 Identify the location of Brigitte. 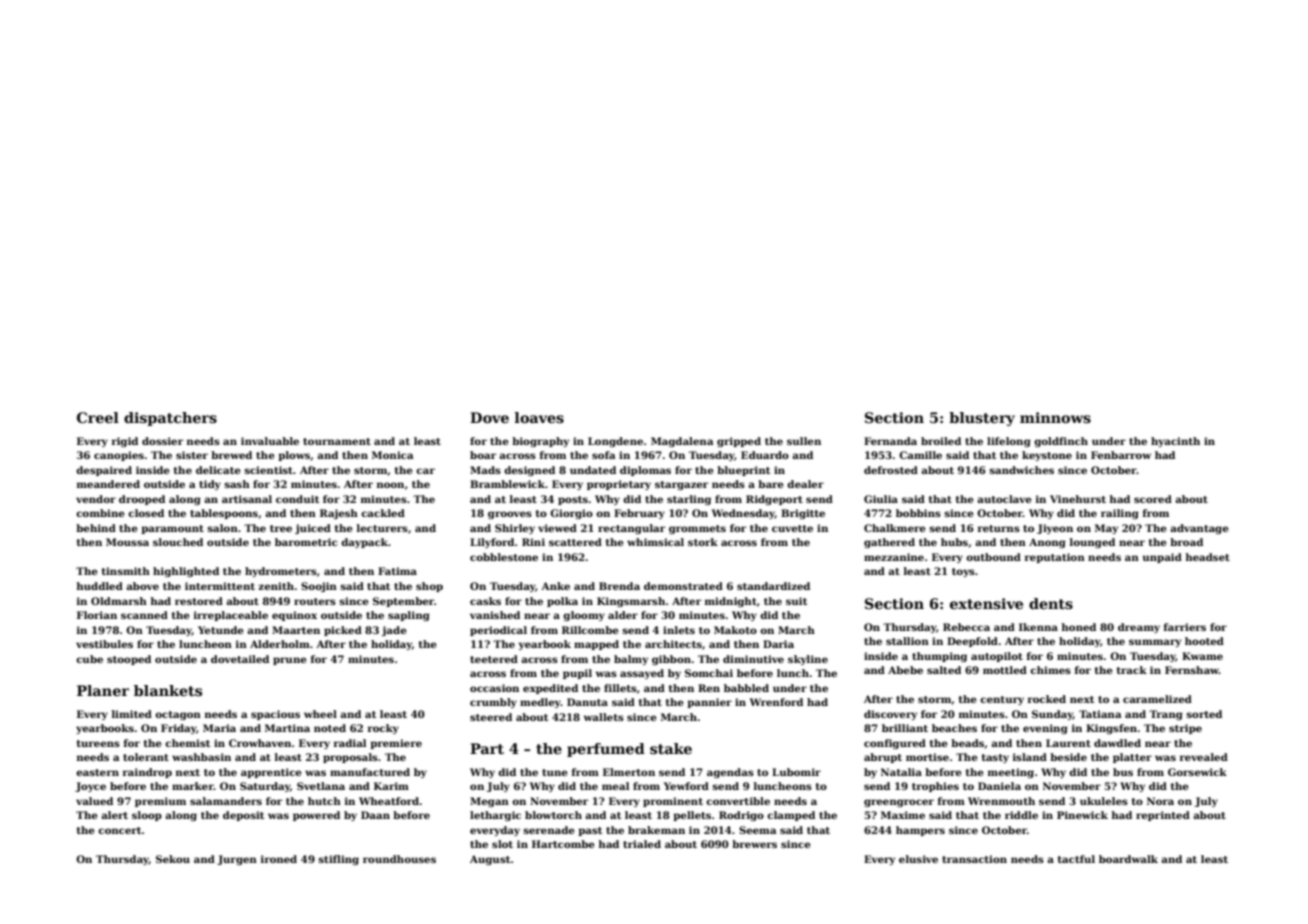
(803, 514).
